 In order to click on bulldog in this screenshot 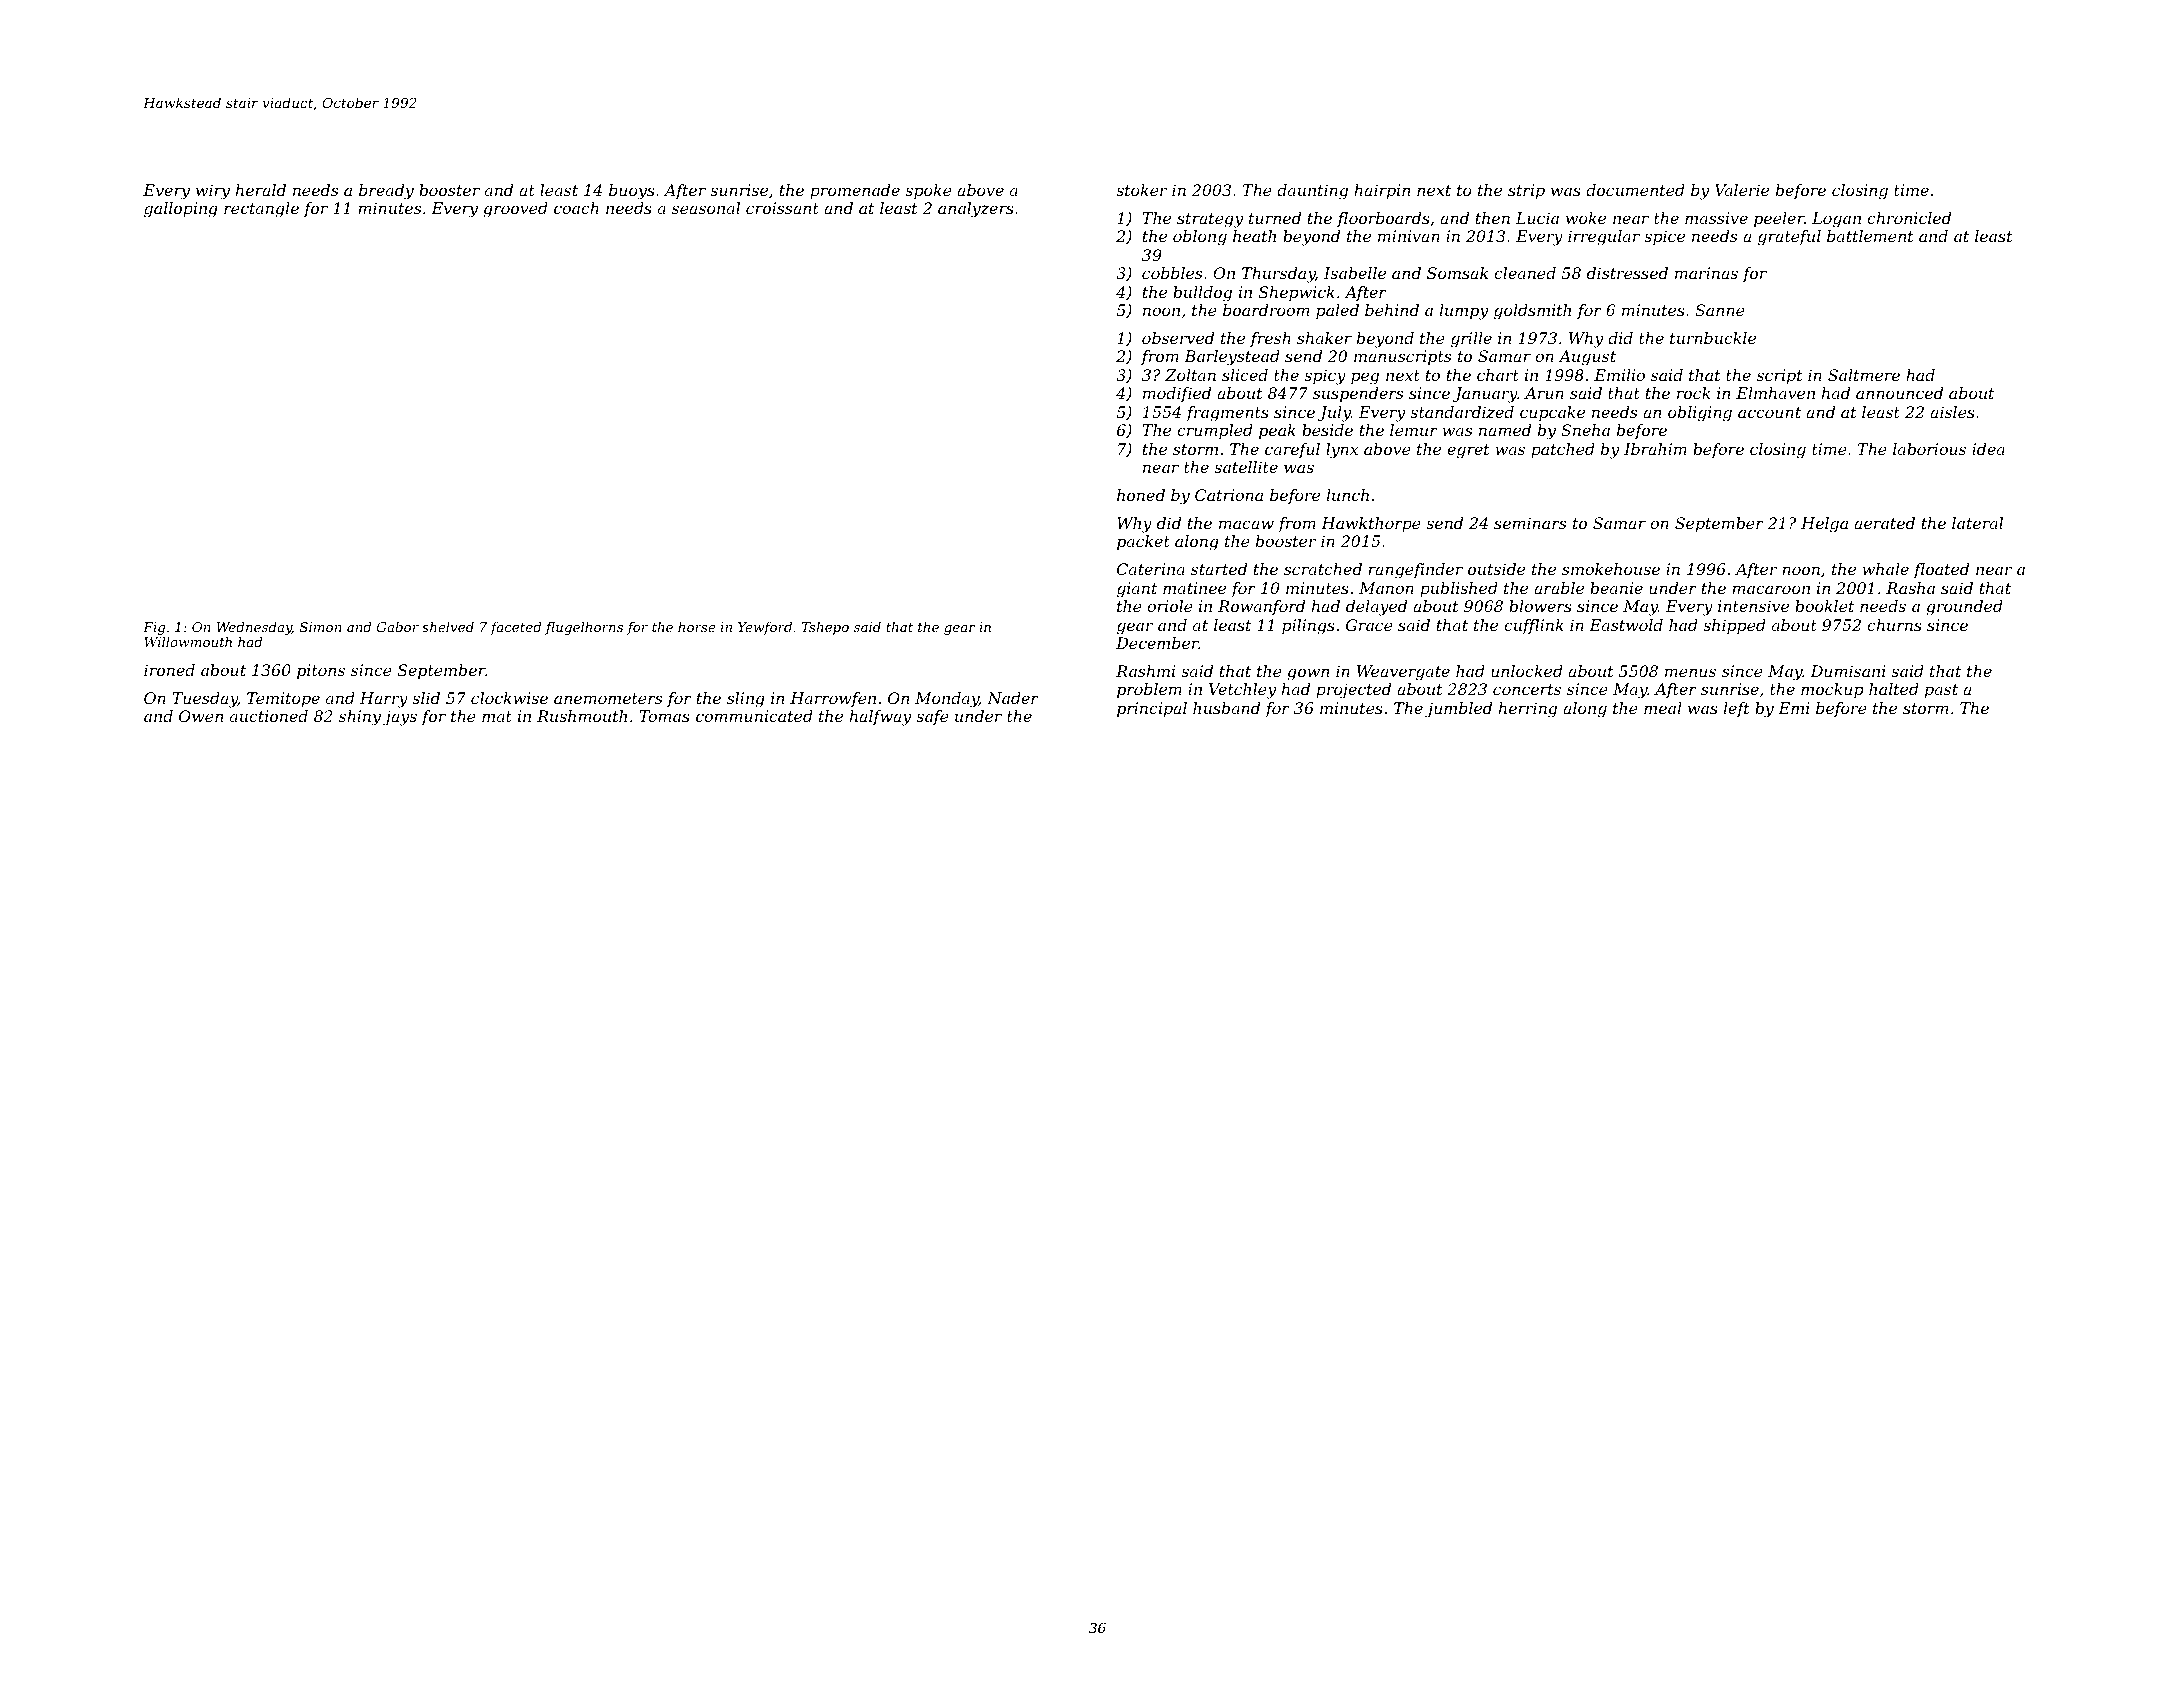, I will do `click(1202, 294)`.
